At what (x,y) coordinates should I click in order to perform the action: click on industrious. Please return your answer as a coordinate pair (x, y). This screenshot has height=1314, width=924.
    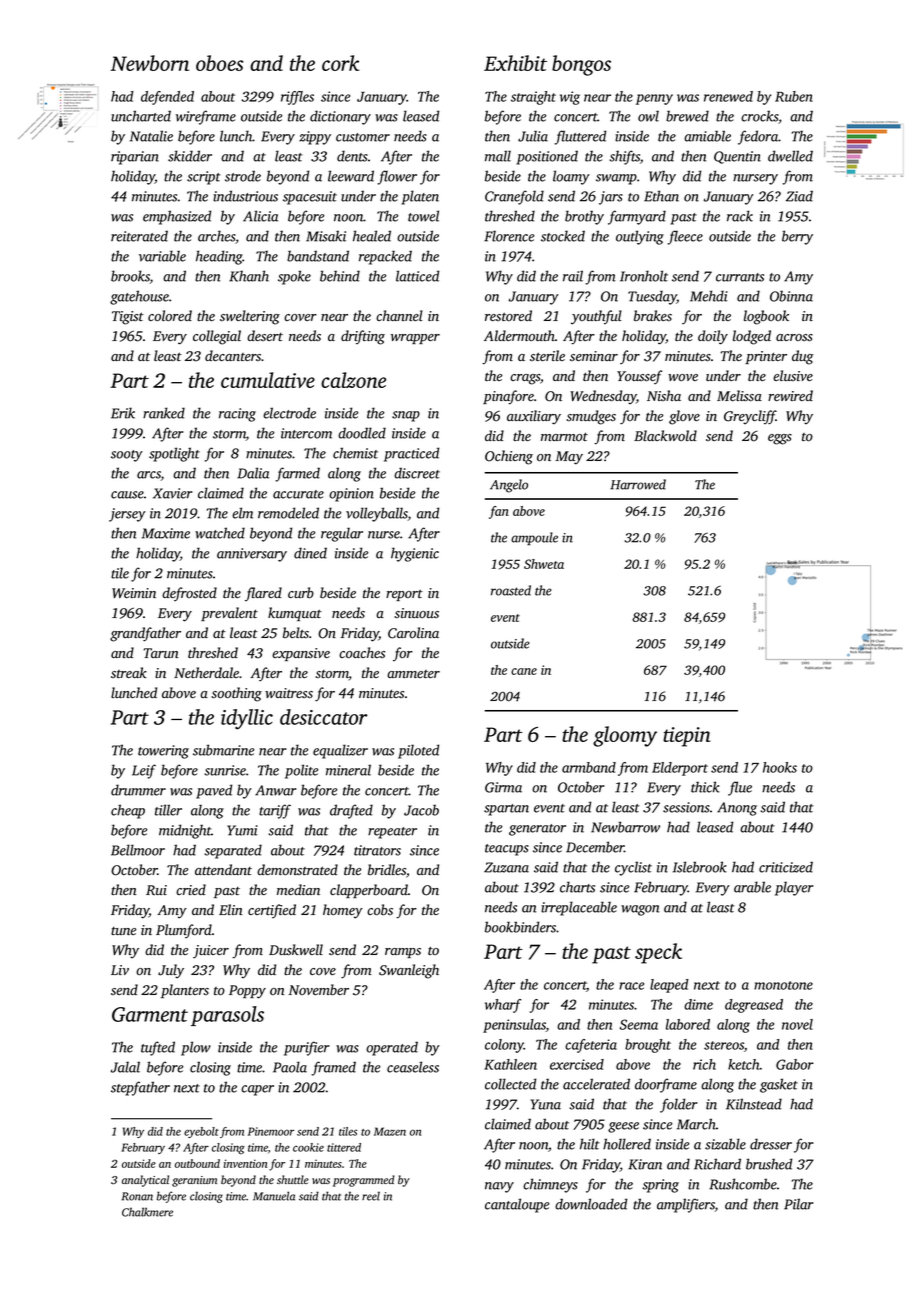
    Looking at the image, I should click on (245, 196).
